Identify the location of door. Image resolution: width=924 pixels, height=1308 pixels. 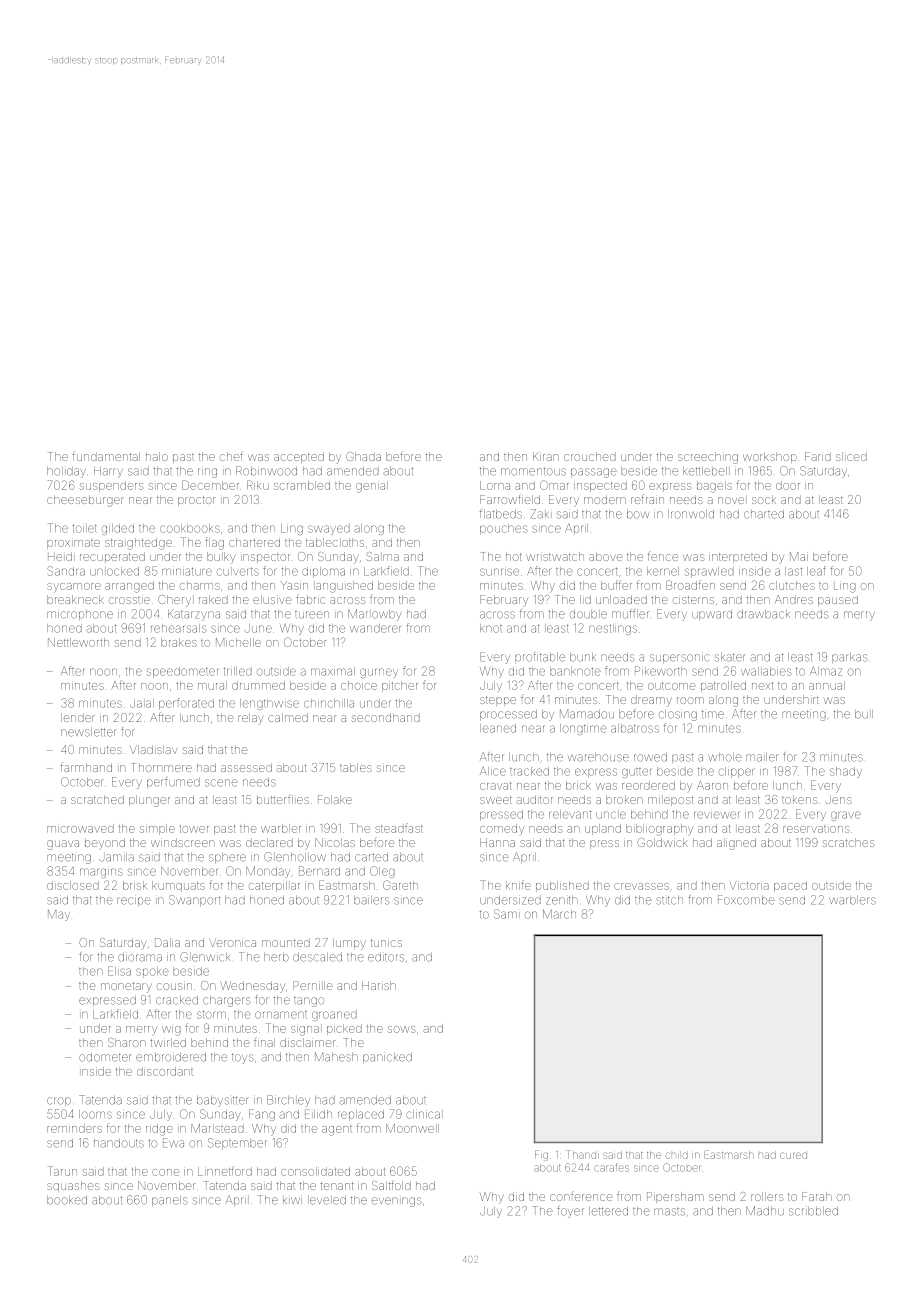
(788, 485).
